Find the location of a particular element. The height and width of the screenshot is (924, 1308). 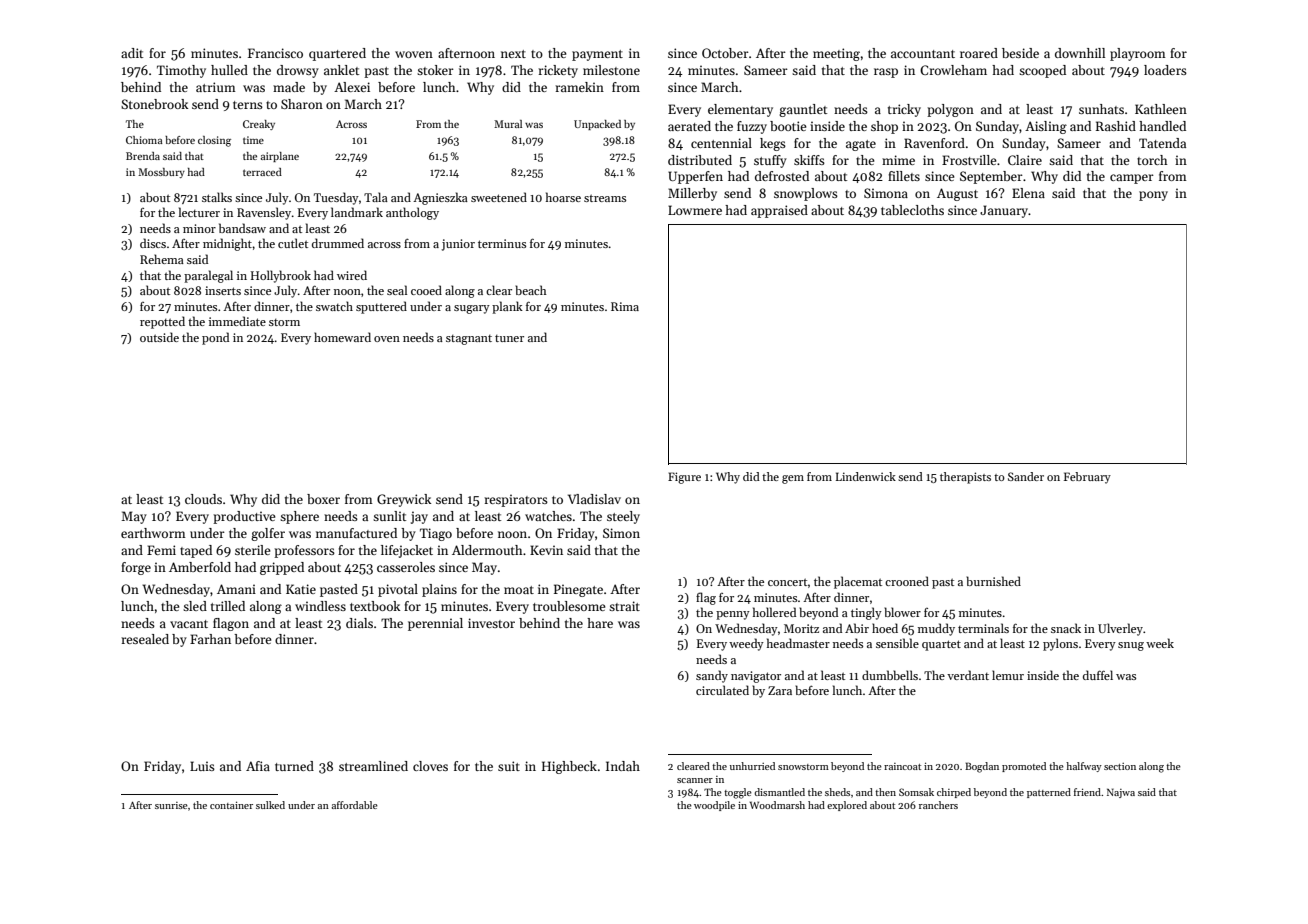

pony is located at coordinates (1153, 196).
